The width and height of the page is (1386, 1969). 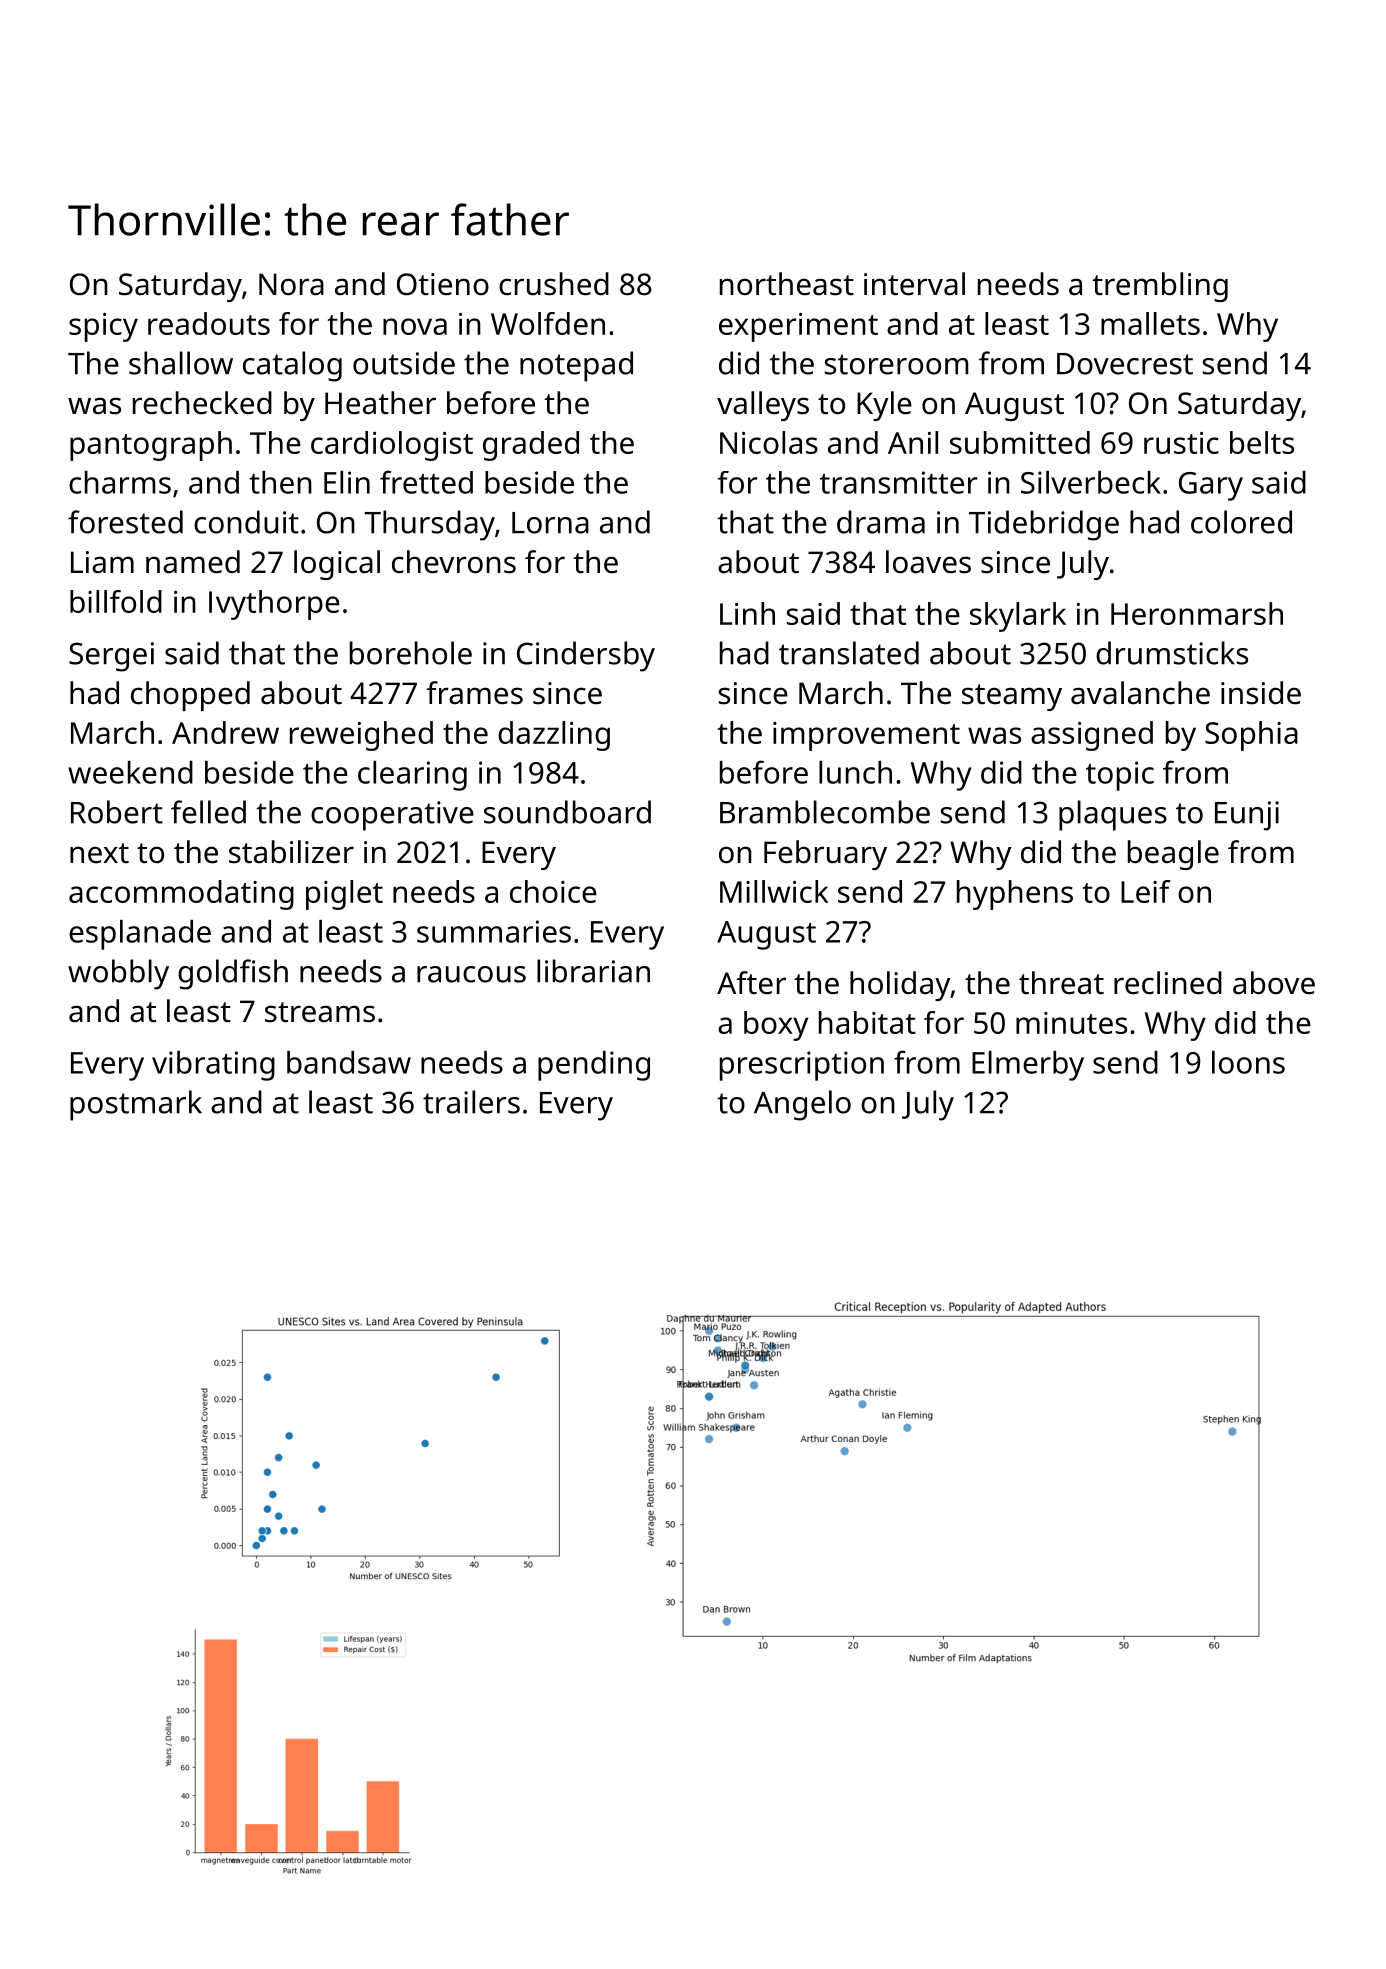 I want to click on prescription, so click(x=802, y=1066).
